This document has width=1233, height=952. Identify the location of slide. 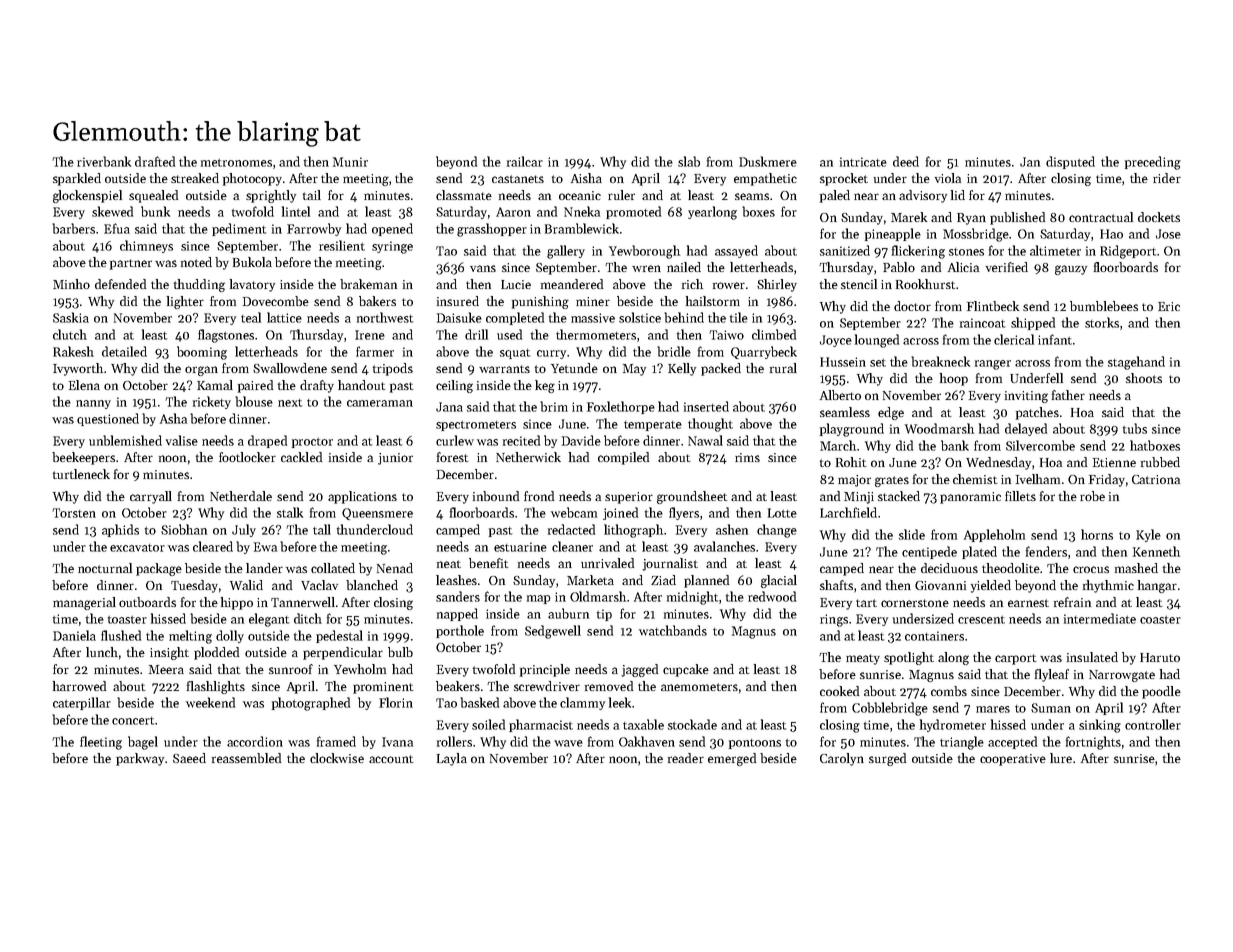
(912, 534).
